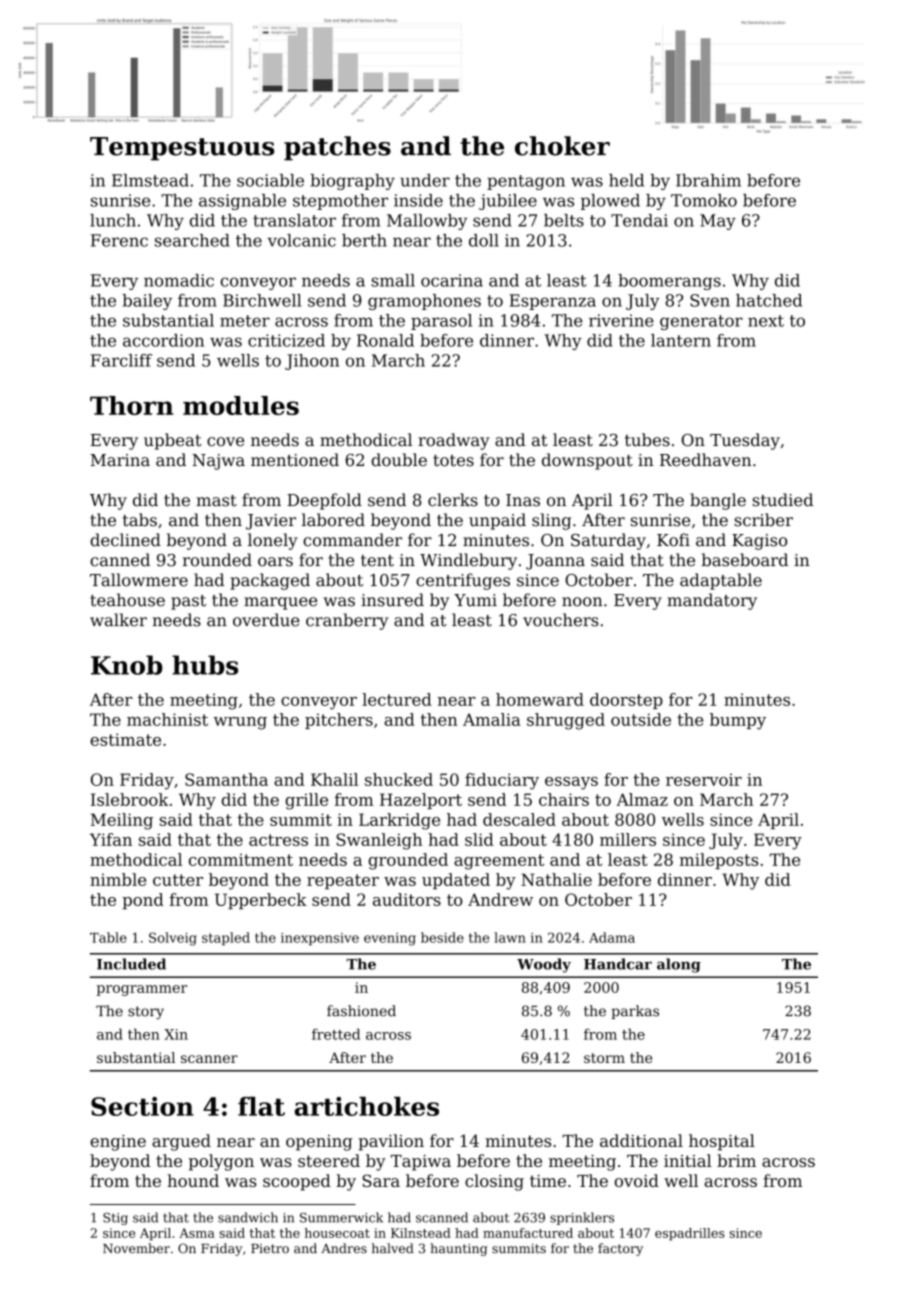 The image size is (908, 1316). What do you see at coordinates (163, 340) in the image?
I see `accordion` at bounding box center [163, 340].
